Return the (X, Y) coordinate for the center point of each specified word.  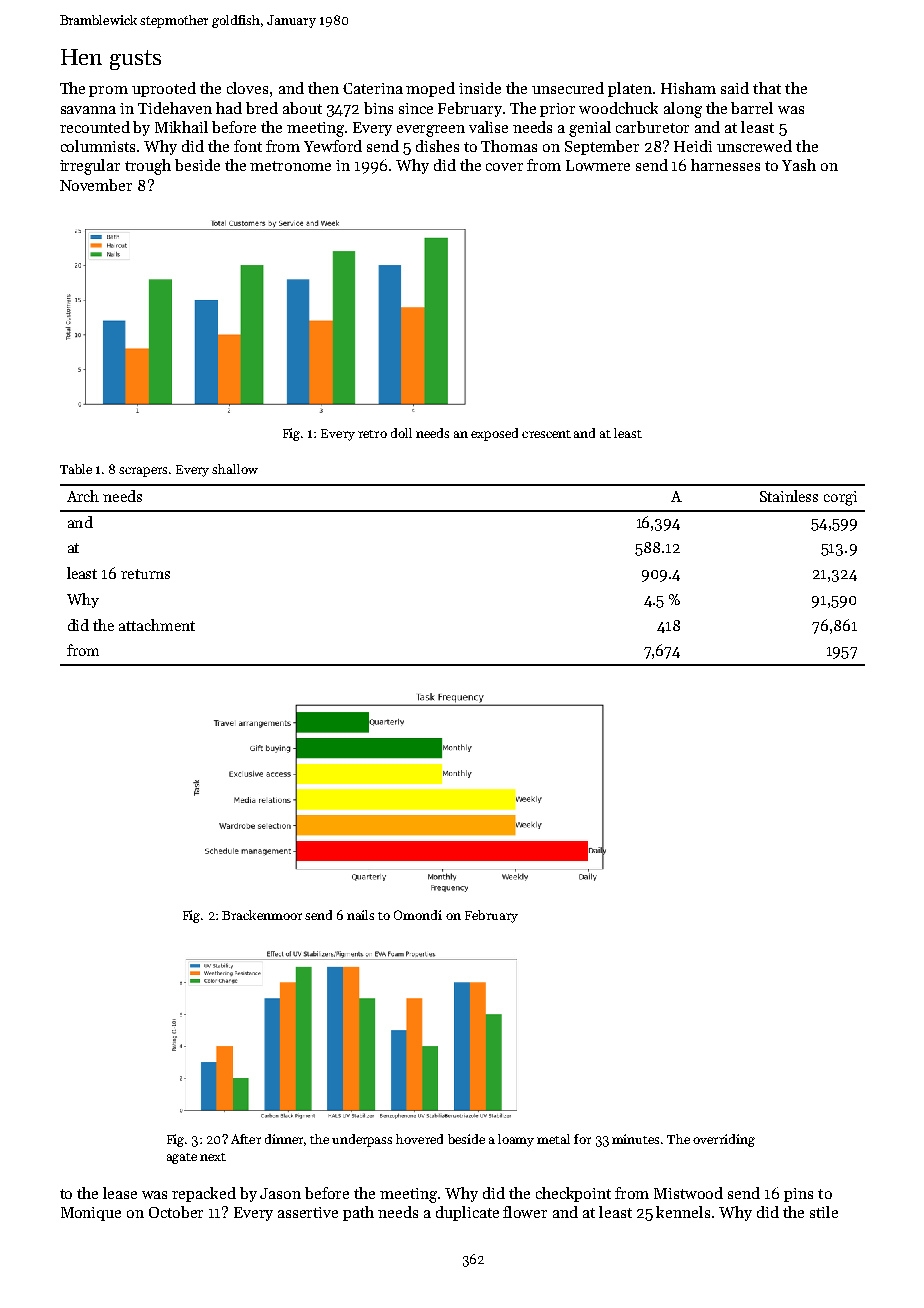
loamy (516, 1140)
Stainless (789, 496)
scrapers (143, 472)
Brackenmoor (262, 915)
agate (182, 1158)
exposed (494, 434)
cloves (247, 88)
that (767, 88)
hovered (419, 1139)
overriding (724, 1140)
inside (480, 88)
